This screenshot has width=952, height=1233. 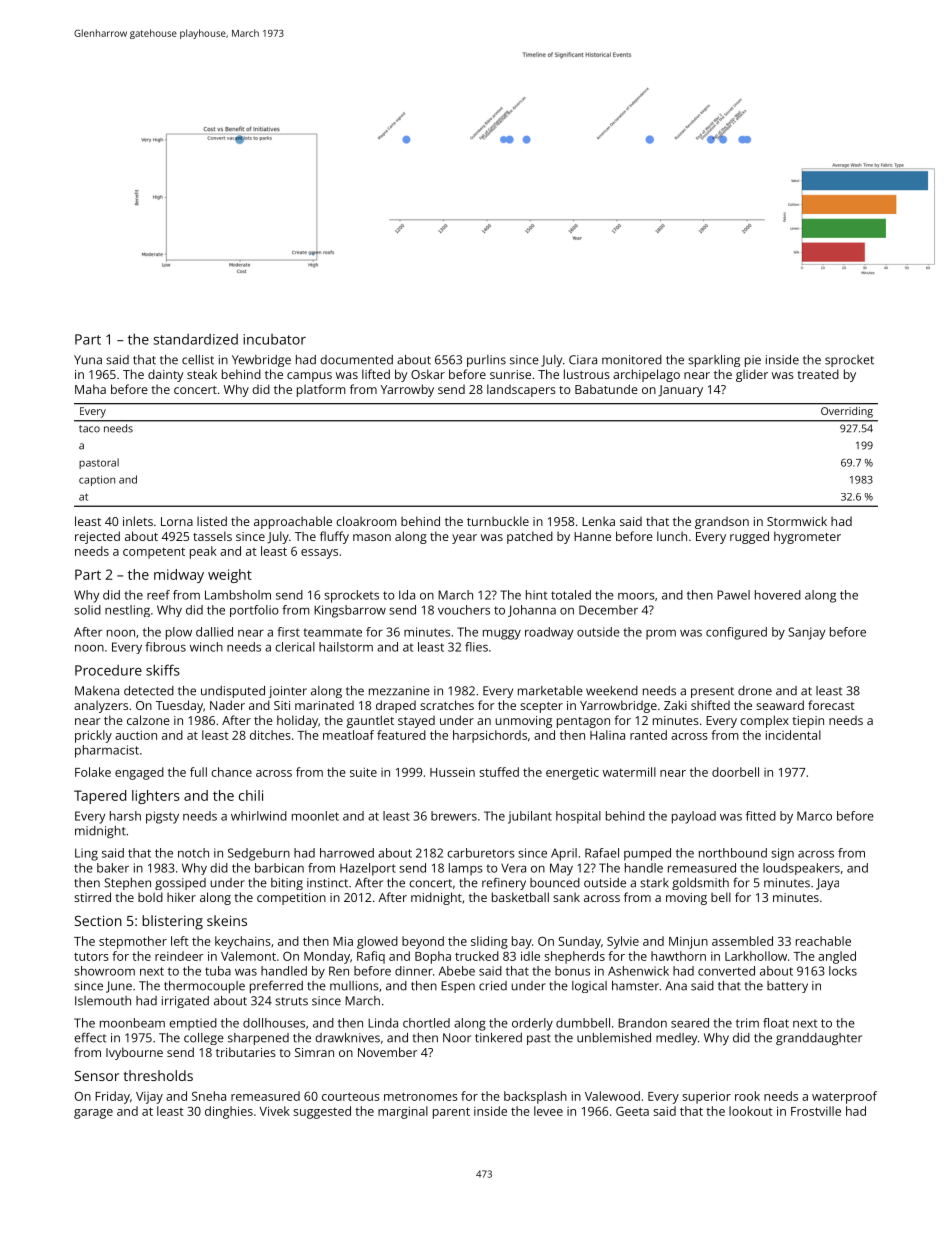 I want to click on standardized, so click(x=196, y=339).
